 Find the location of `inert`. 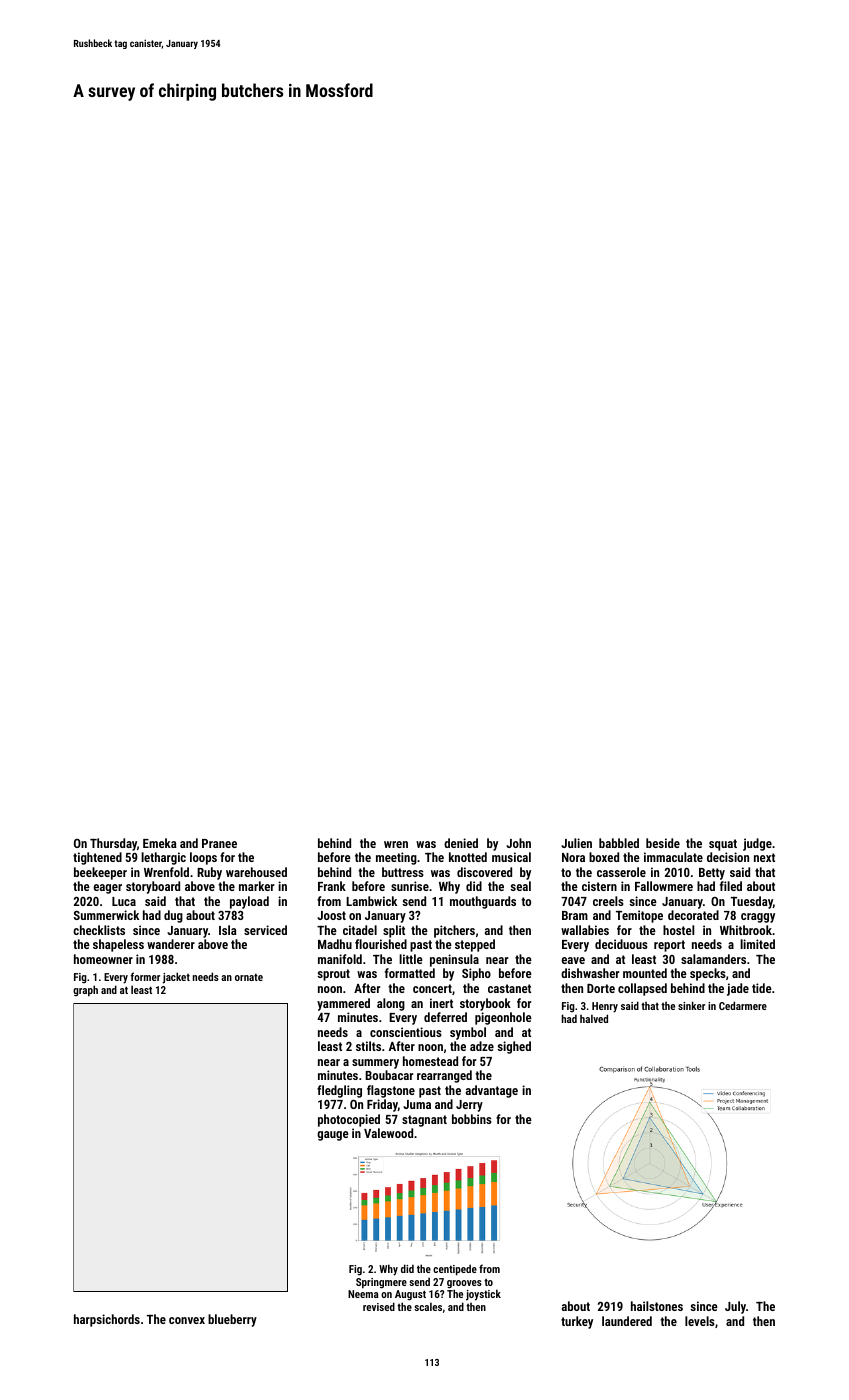

inert is located at coordinates (441, 1003).
